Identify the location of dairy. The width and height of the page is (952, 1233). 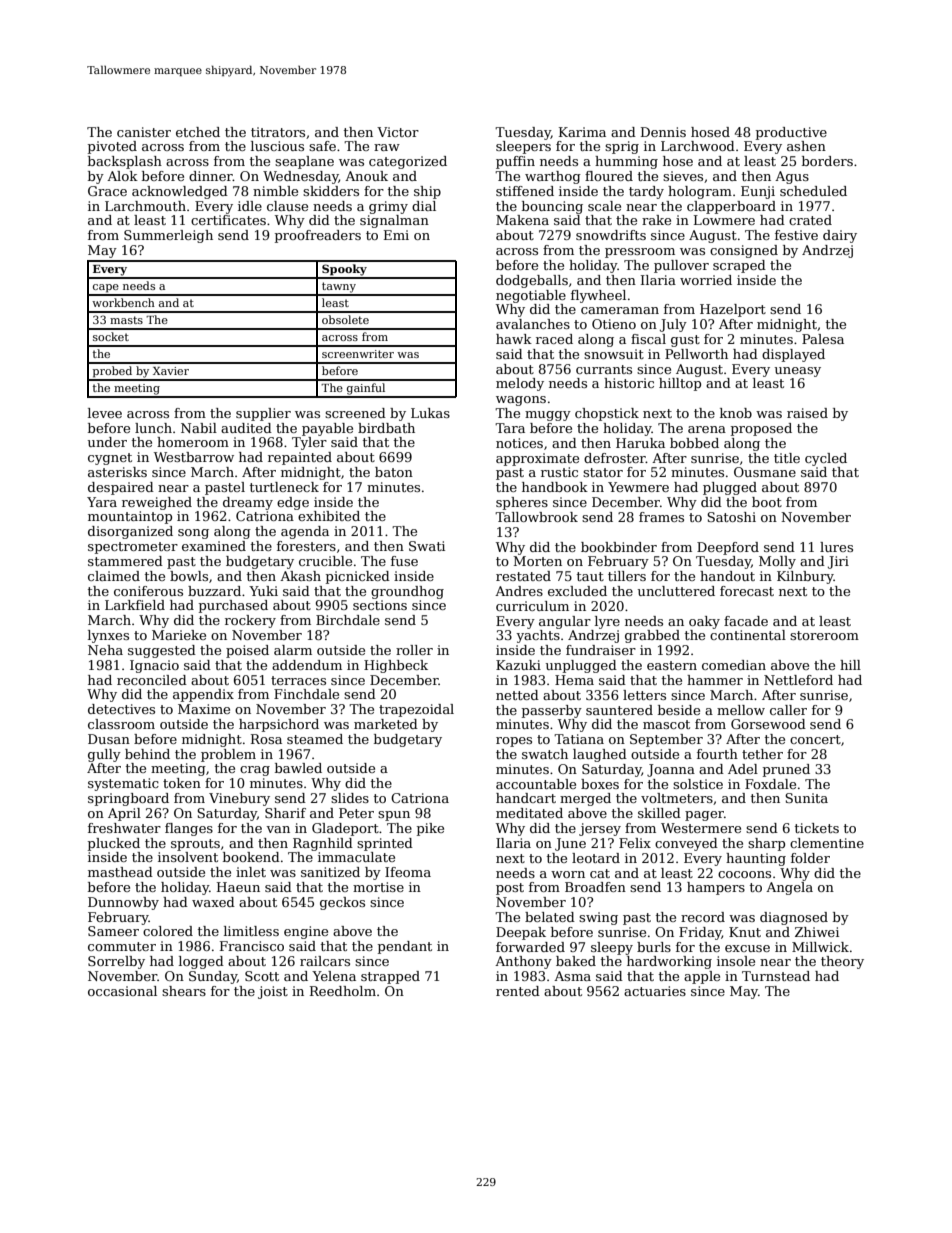
(840, 236).
